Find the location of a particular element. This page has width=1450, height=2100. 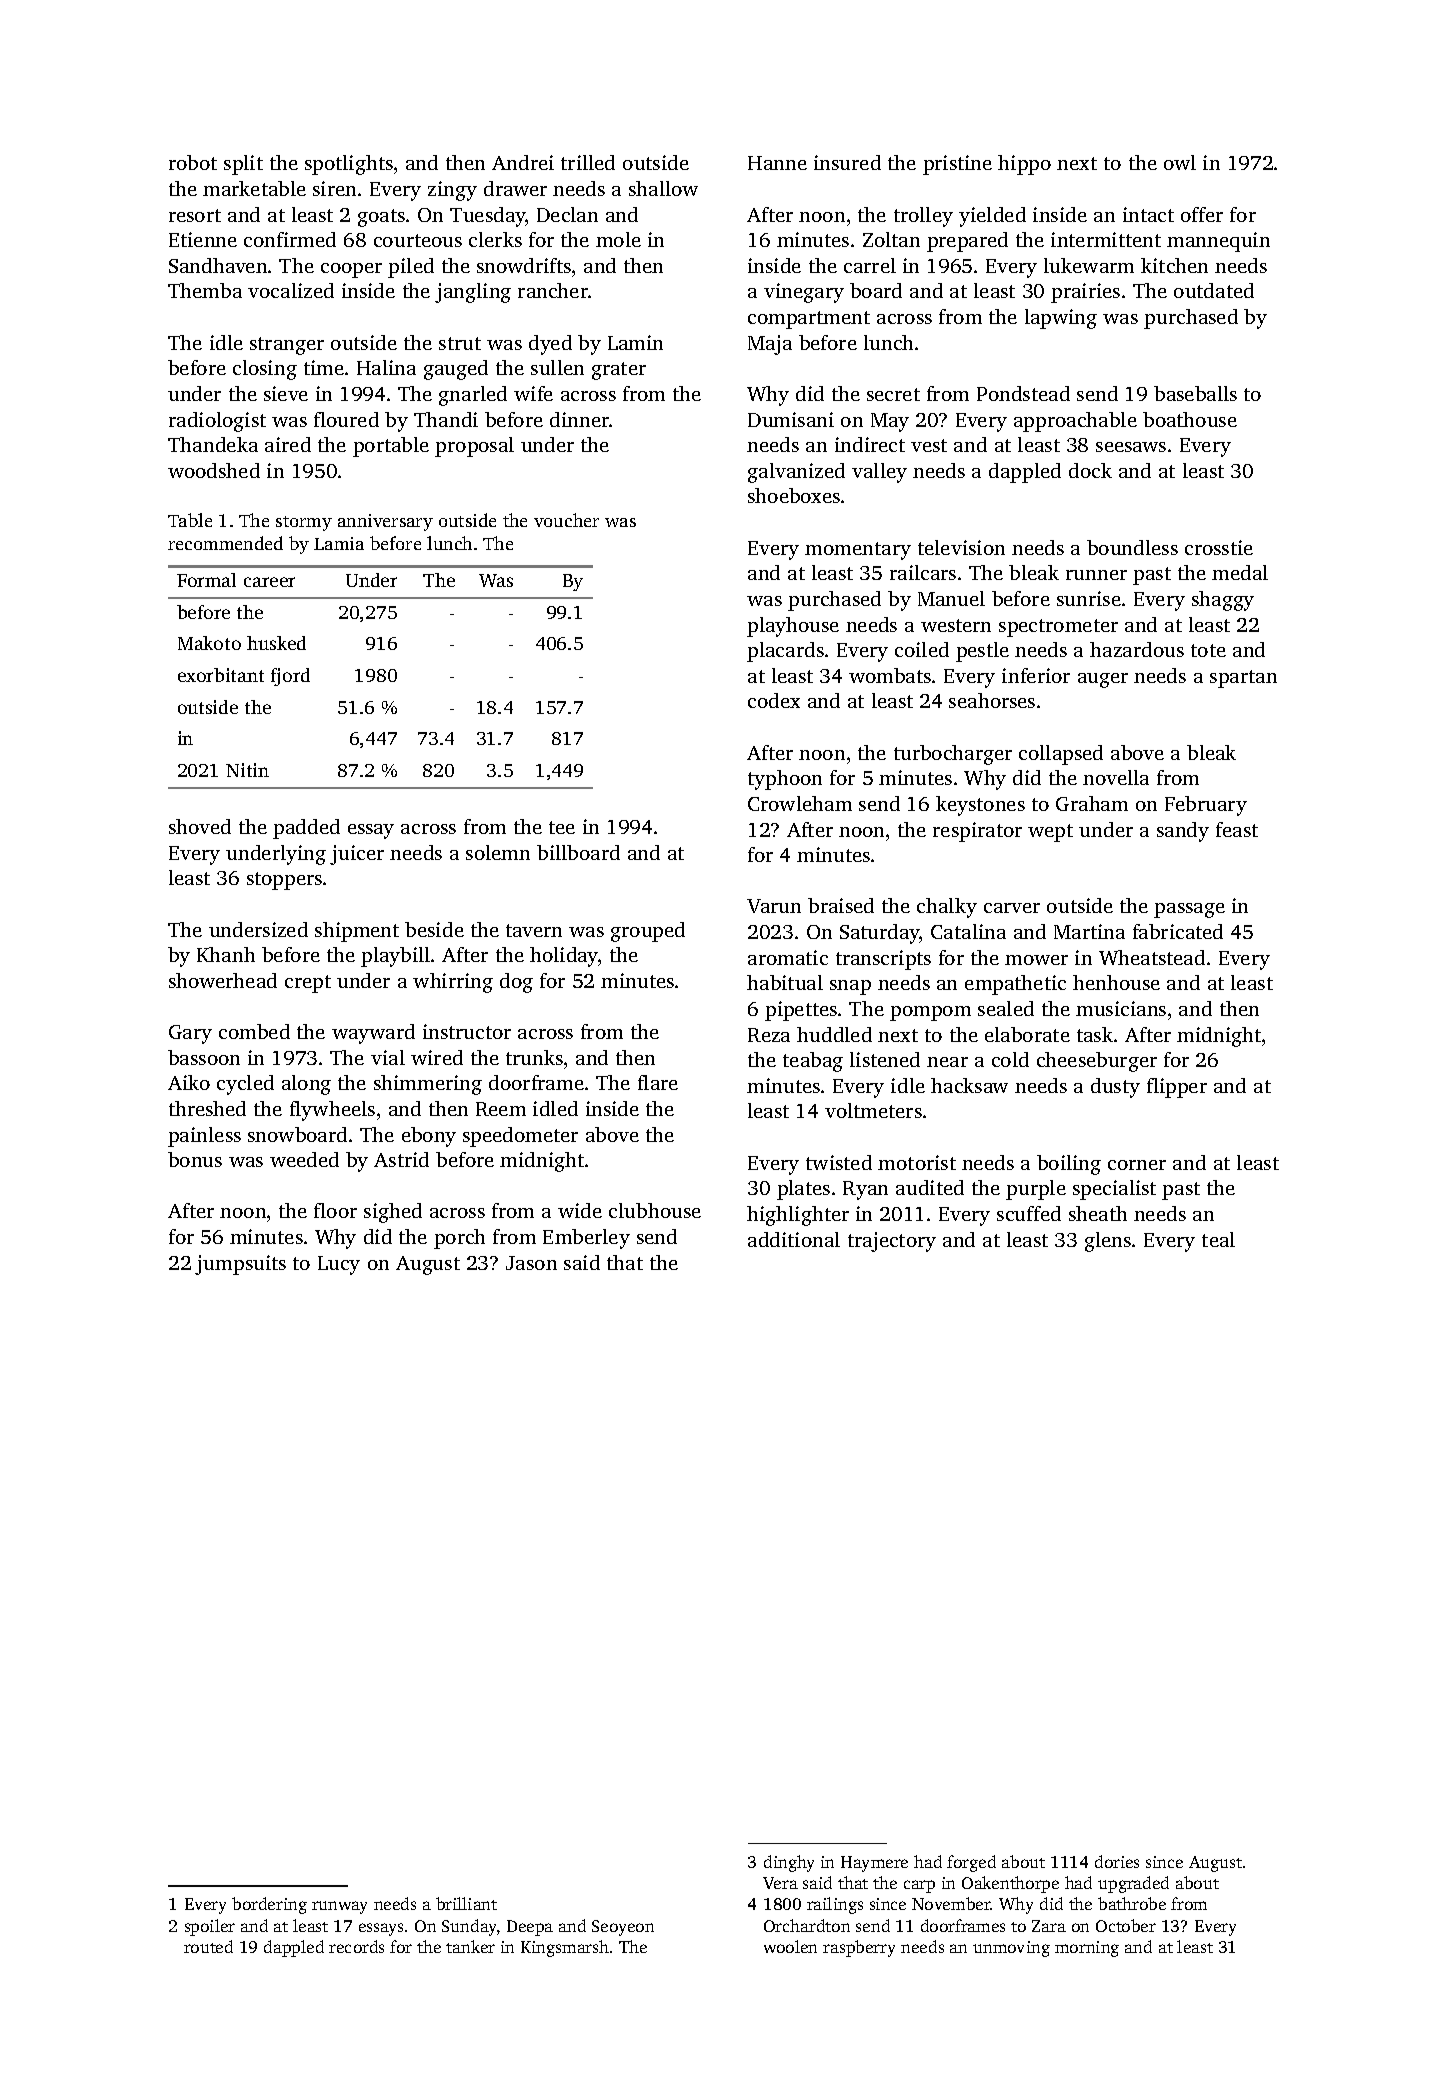

brilliant is located at coordinates (466, 1903).
